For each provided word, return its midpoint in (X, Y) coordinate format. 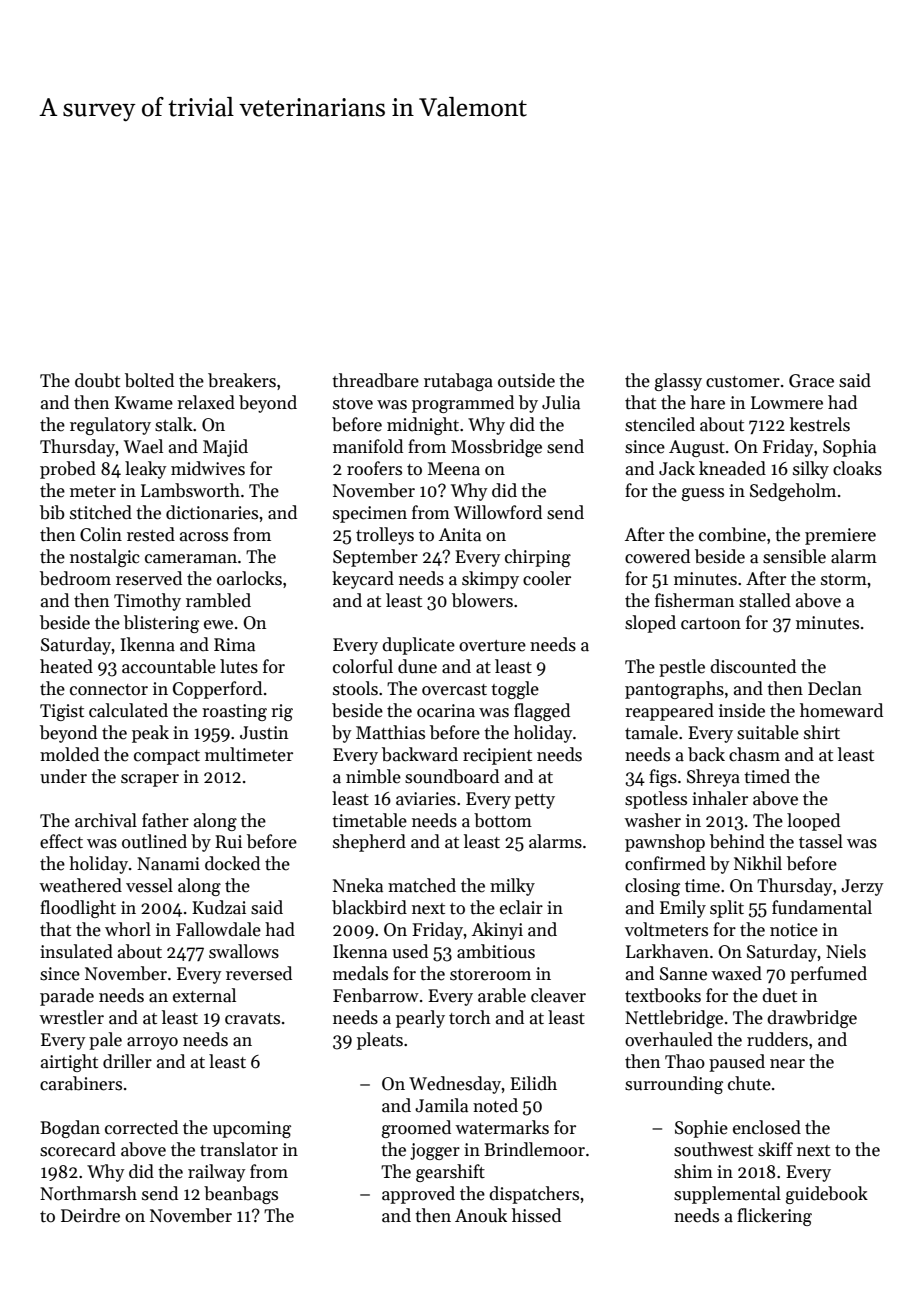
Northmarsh (88, 1193)
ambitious (496, 951)
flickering (774, 1217)
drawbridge (812, 1019)
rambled (218, 600)
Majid (225, 448)
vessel (149, 885)
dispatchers (534, 1195)
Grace (811, 381)
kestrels (820, 424)
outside (526, 380)
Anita (460, 535)
